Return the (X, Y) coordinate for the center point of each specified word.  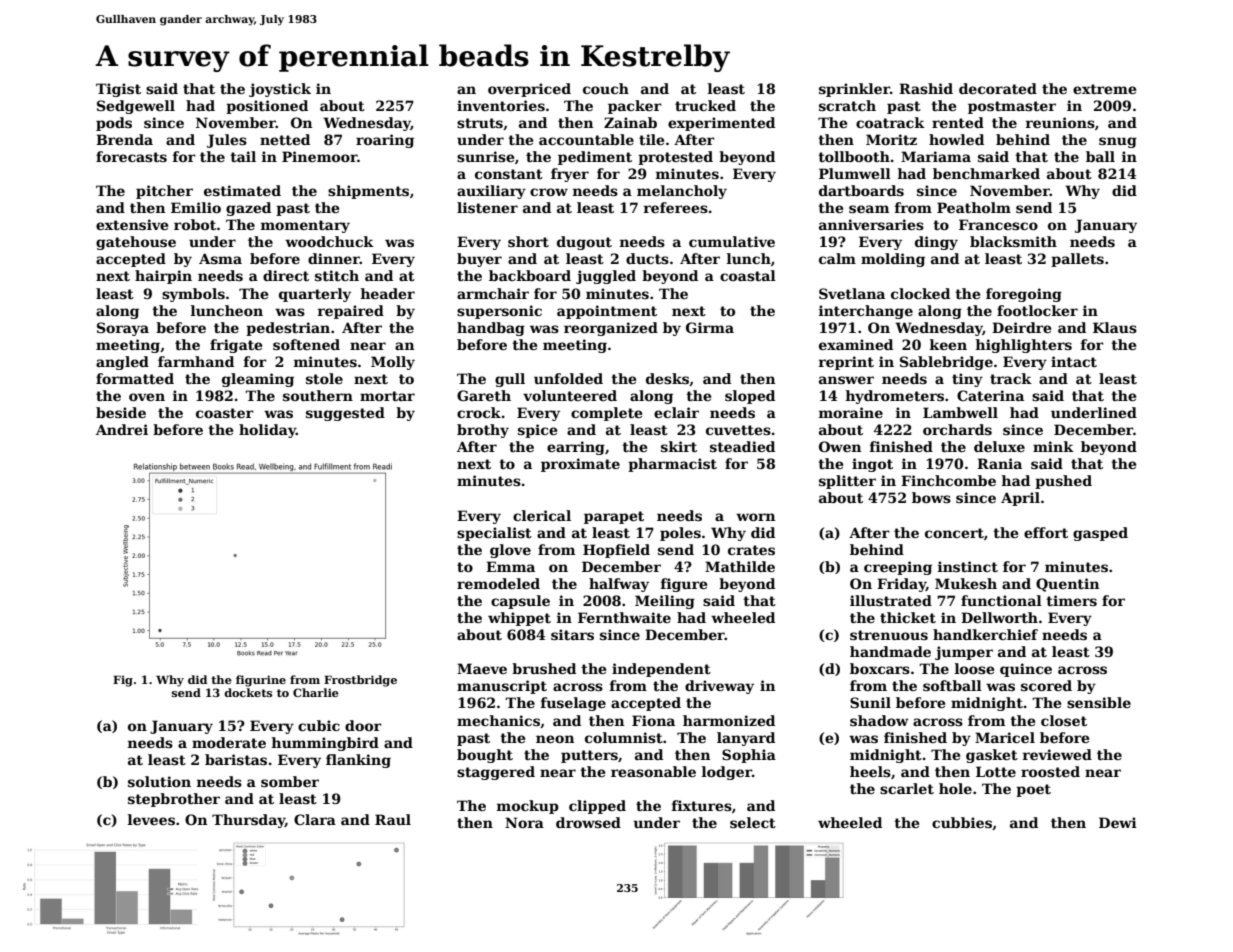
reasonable (653, 771)
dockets (248, 692)
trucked (705, 105)
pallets (1077, 260)
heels (870, 771)
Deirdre (1021, 327)
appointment (607, 312)
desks (667, 378)
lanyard (746, 739)
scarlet (907, 788)
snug (1118, 142)
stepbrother (174, 800)
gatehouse (136, 243)
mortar (387, 396)
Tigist (118, 90)
